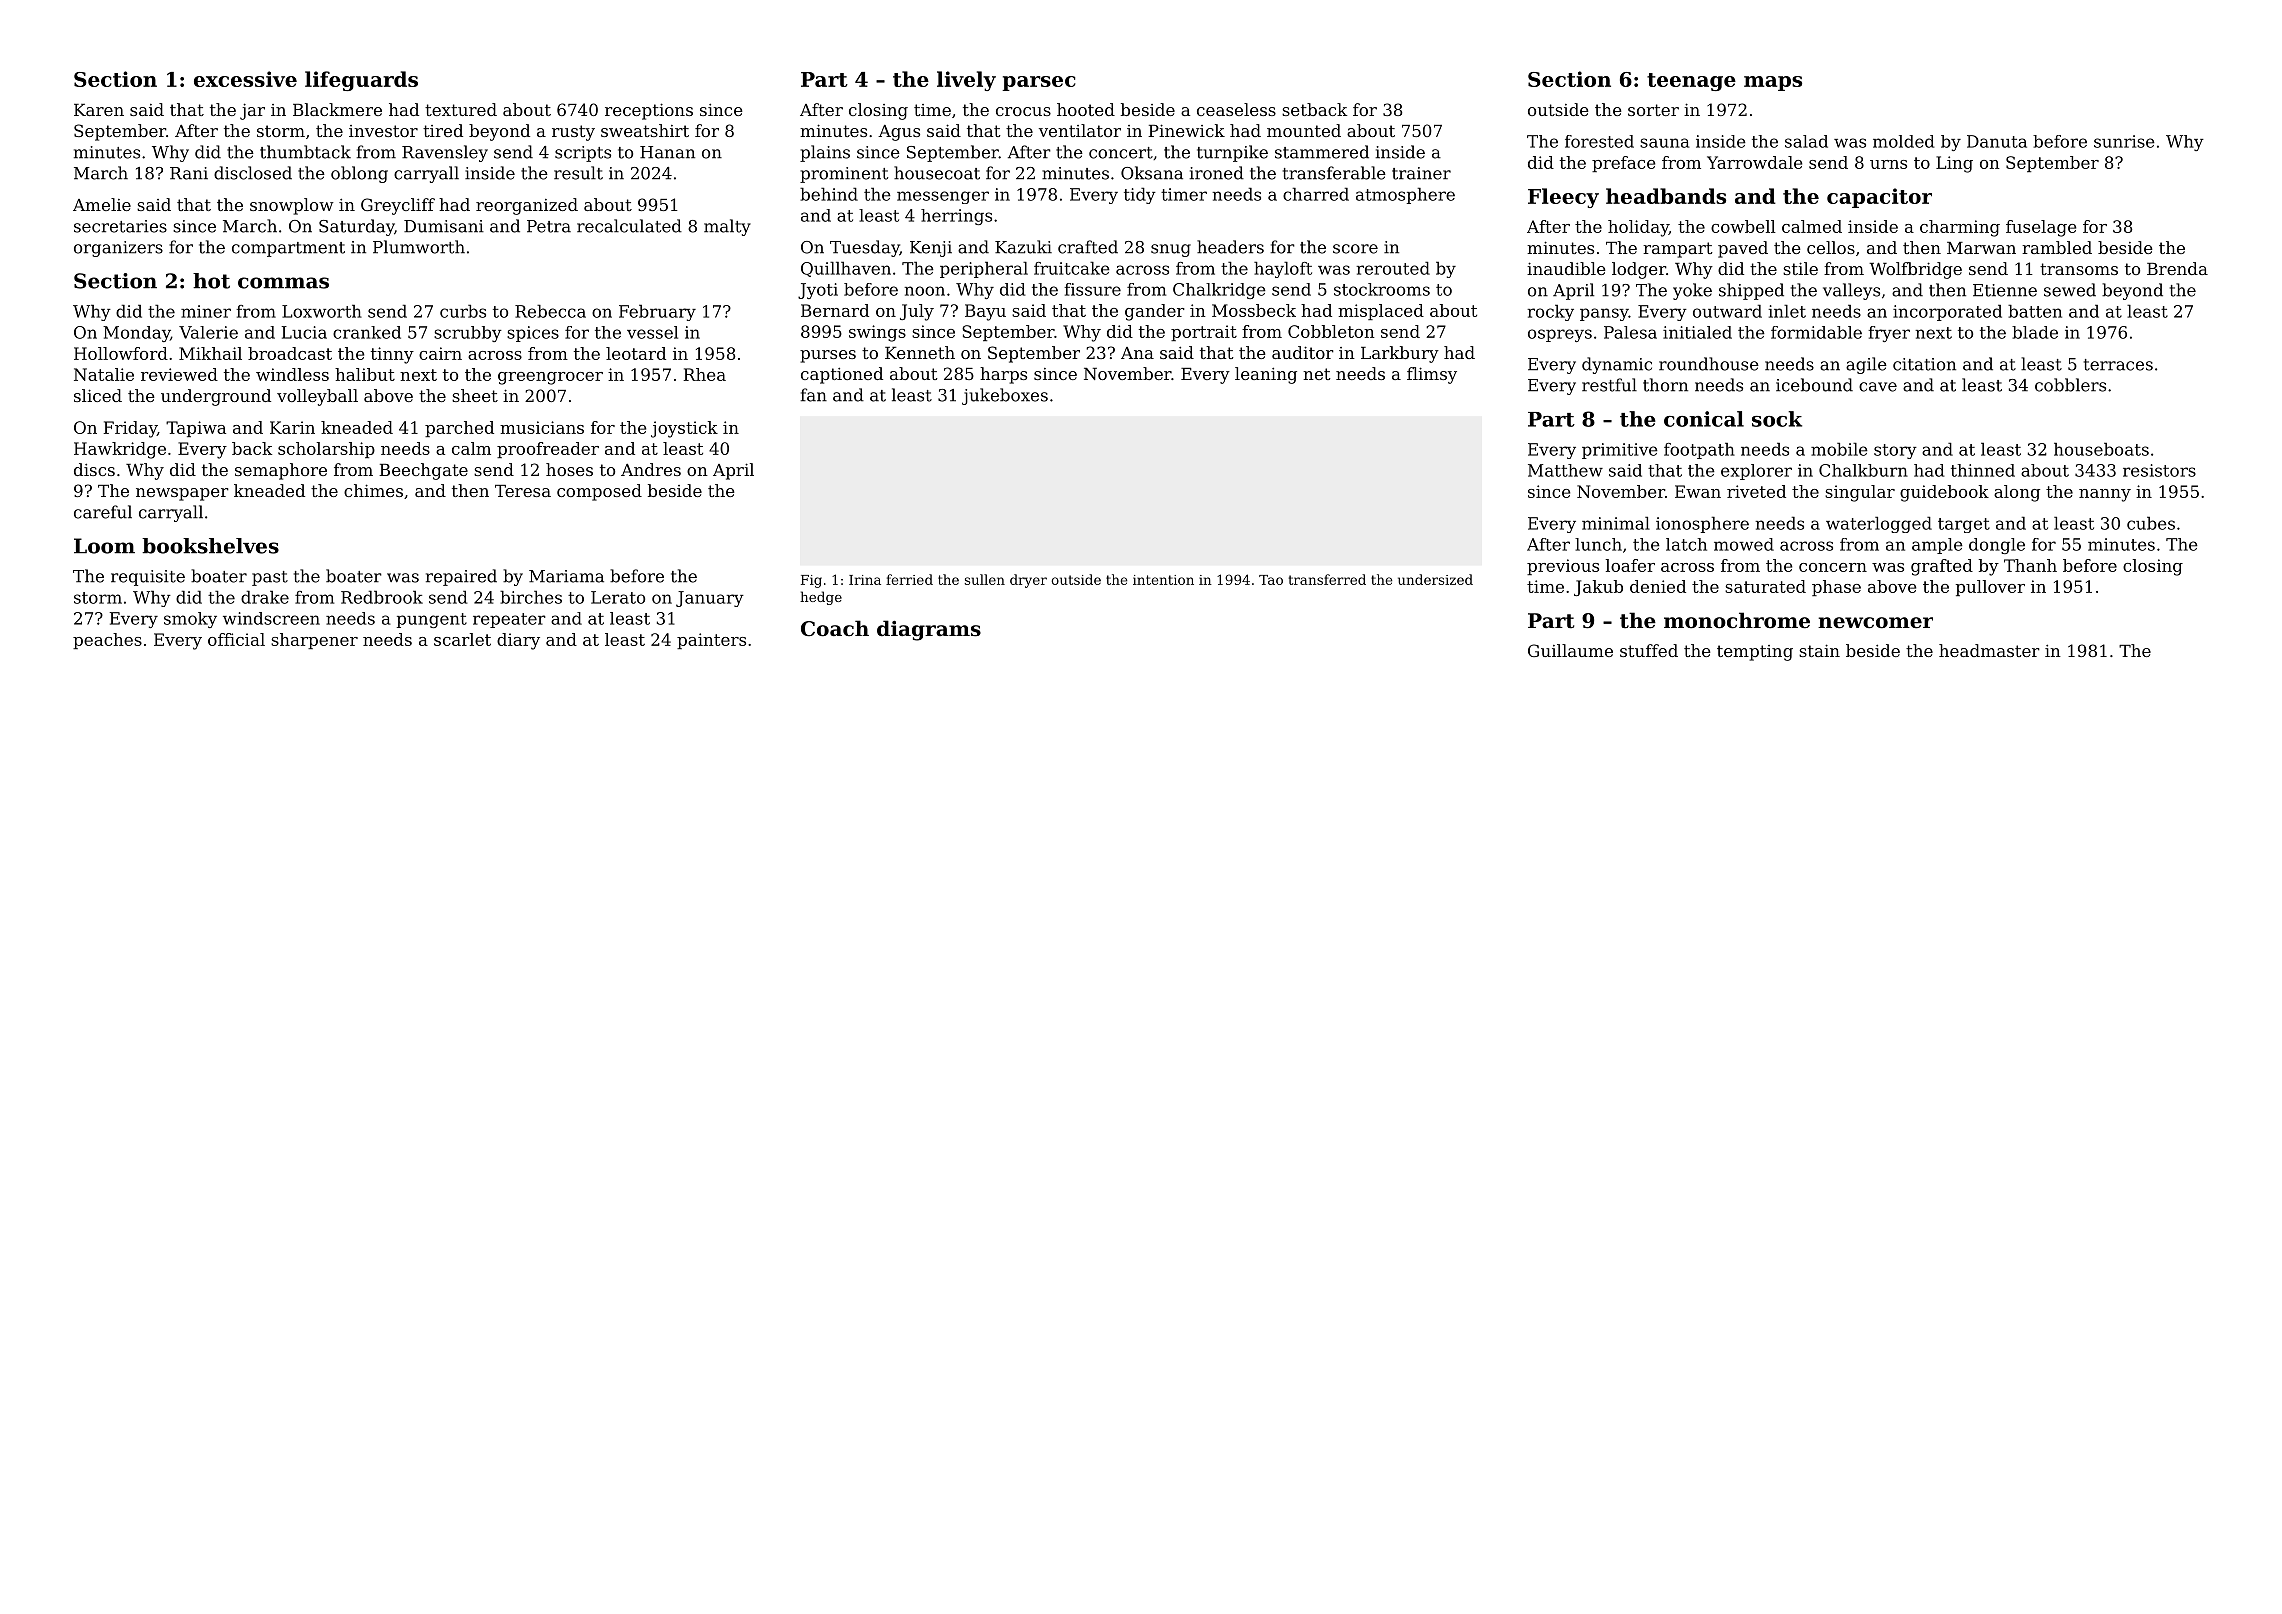 The image size is (2282, 1614). I want to click on recalculated, so click(629, 226).
